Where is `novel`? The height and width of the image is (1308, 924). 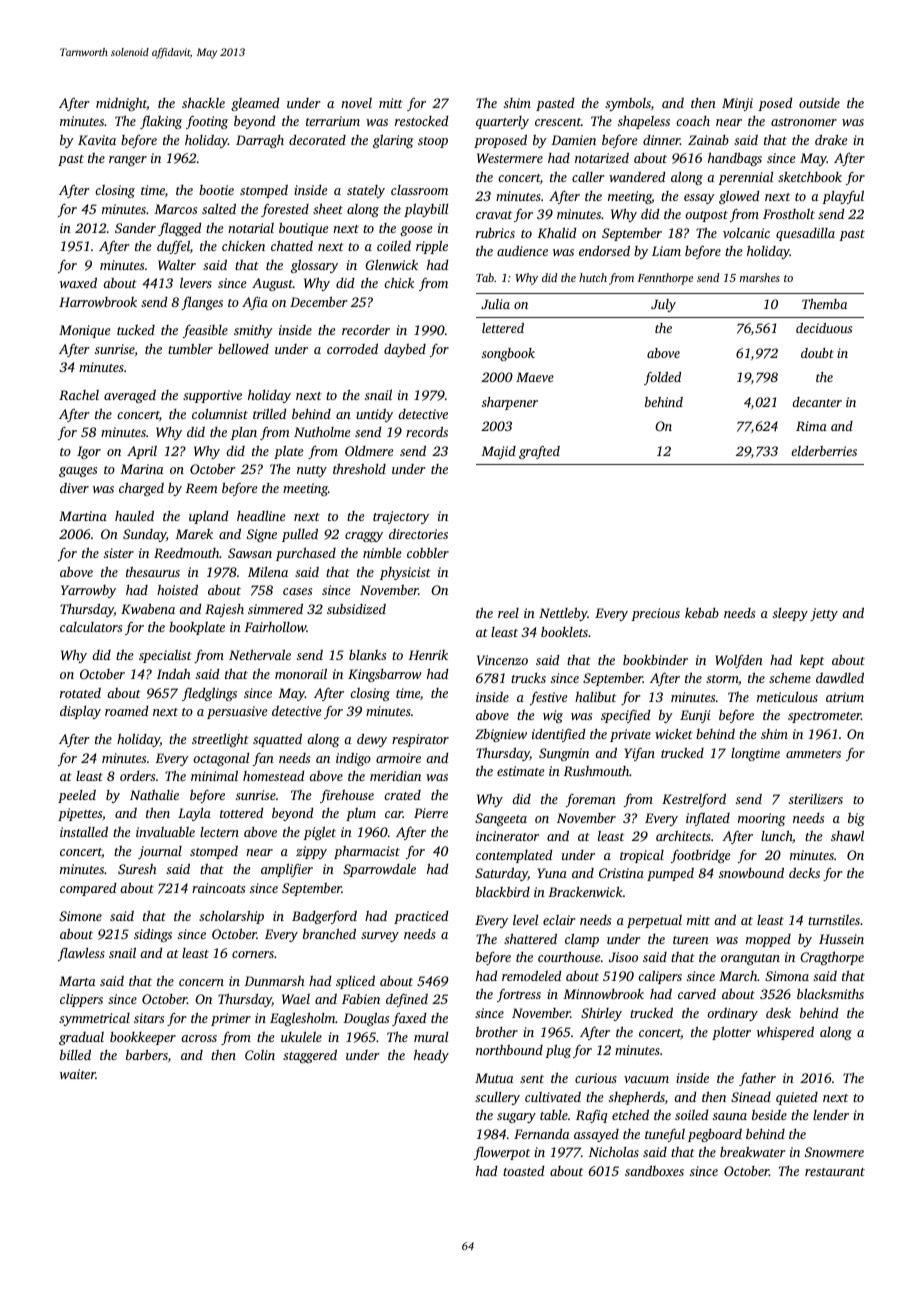 novel is located at coordinates (356, 103).
